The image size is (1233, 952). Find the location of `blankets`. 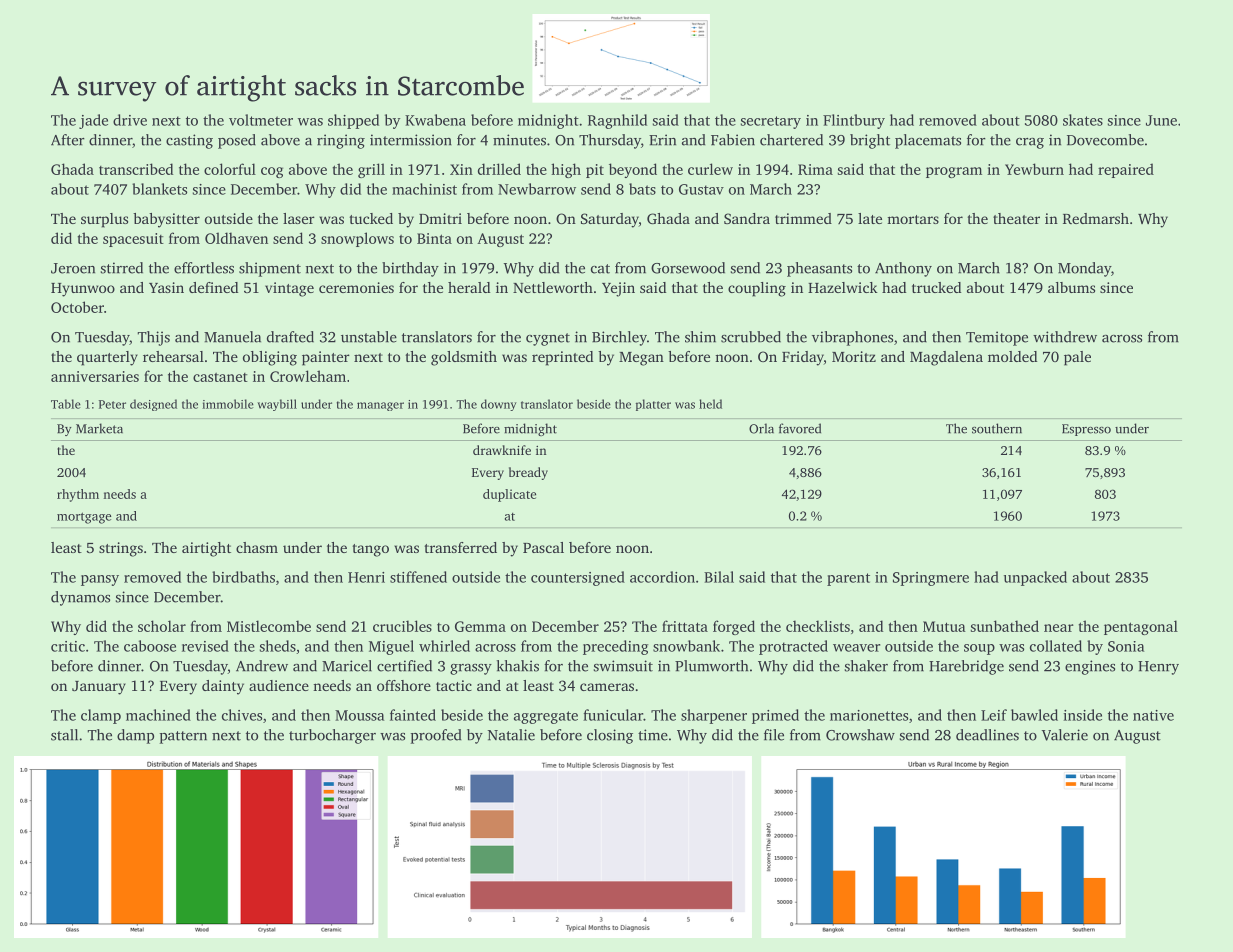

blankets is located at coordinates (159, 189).
